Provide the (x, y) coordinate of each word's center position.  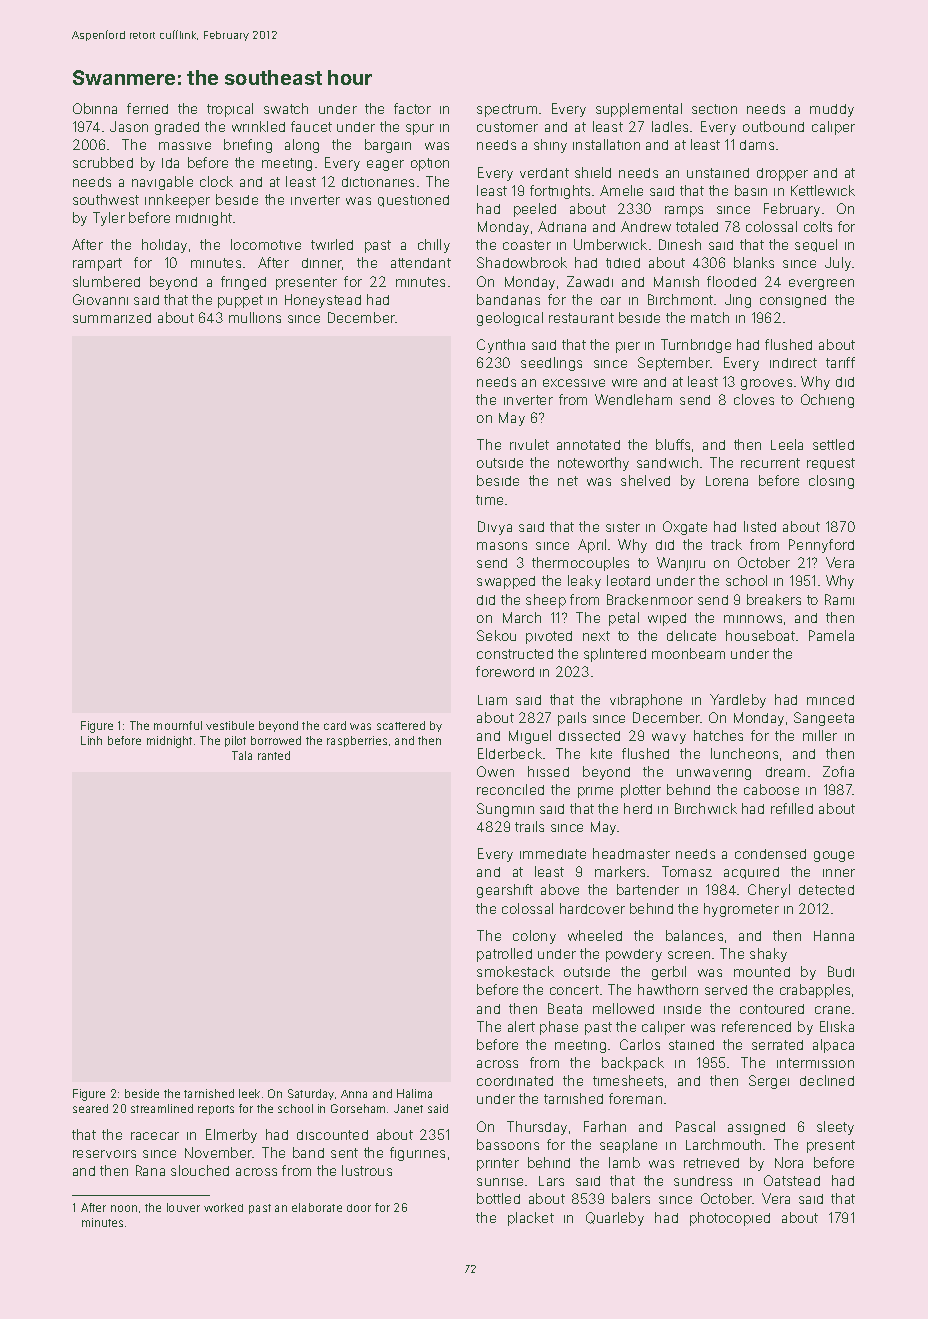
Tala (242, 755)
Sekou (496, 635)
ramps (684, 211)
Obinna (95, 108)
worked (223, 1207)
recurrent (770, 463)
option (430, 164)
